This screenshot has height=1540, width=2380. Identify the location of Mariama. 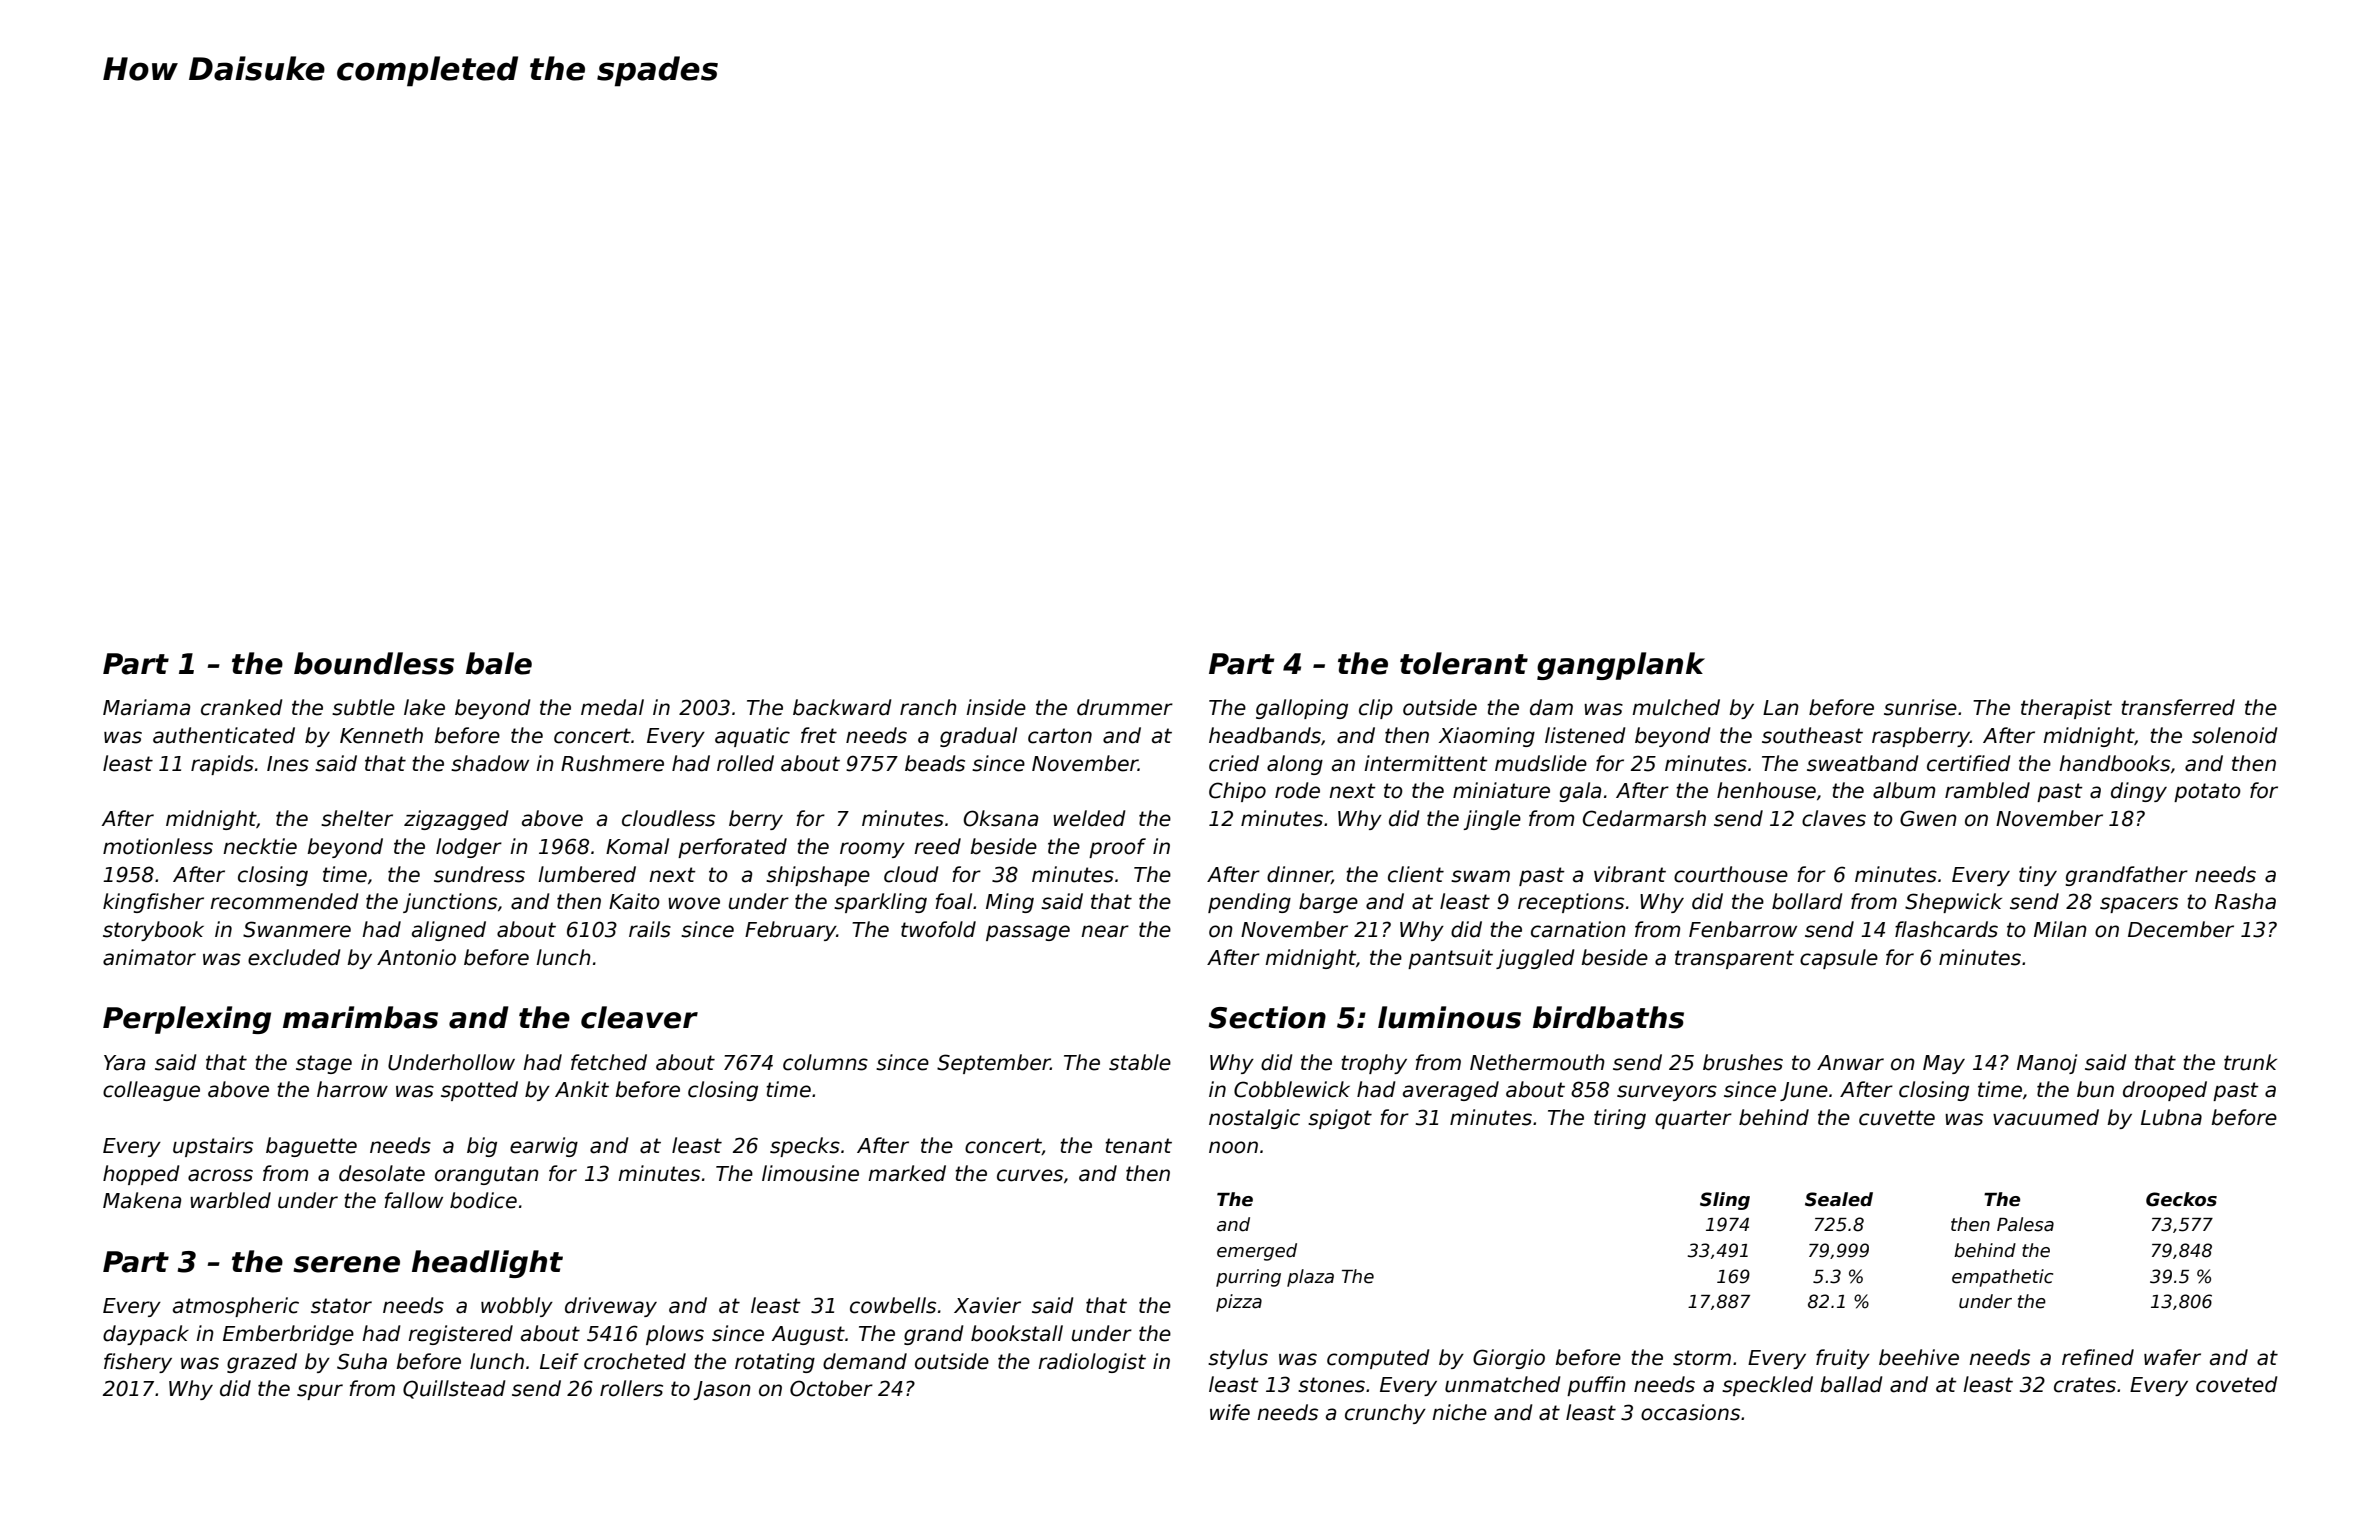
(146, 707).
